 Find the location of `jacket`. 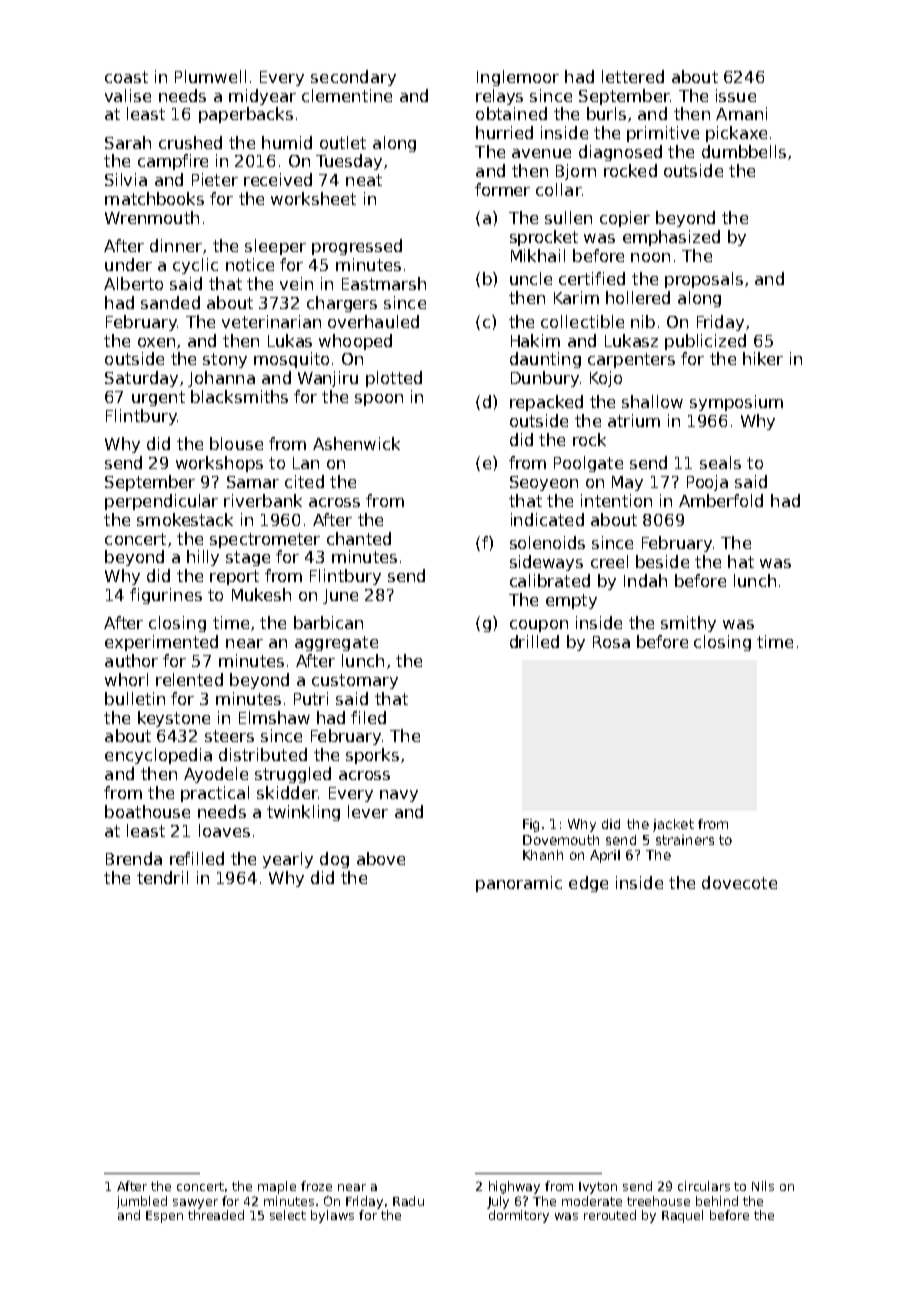

jacket is located at coordinates (673, 825).
